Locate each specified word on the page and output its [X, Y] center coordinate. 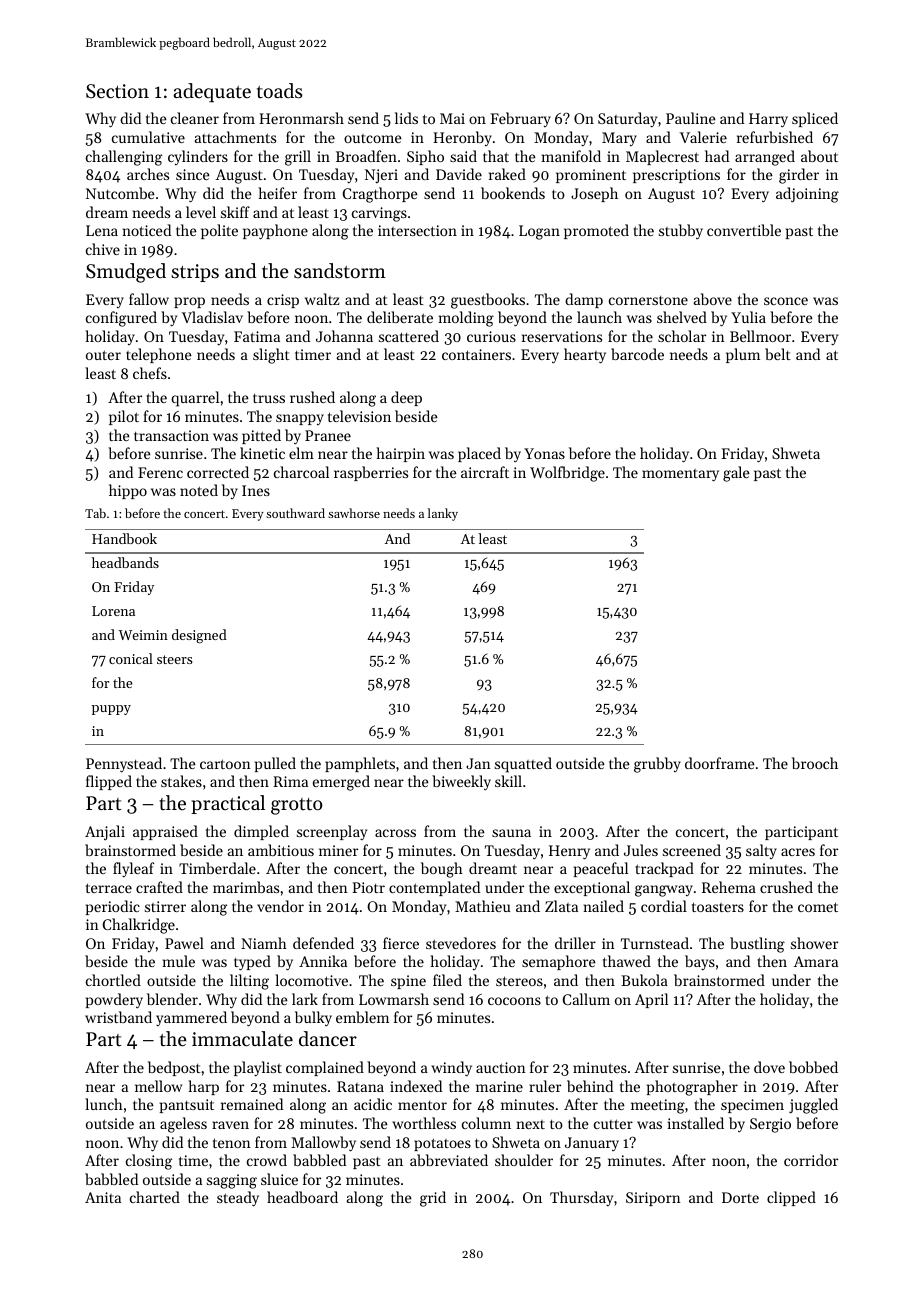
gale [736, 474]
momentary [680, 475]
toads [279, 91]
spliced [815, 119]
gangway [664, 891]
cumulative [148, 137]
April [651, 1000]
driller [575, 943]
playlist [258, 1068]
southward [295, 513]
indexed [416, 1086]
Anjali [105, 832]
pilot [124, 417]
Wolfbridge [567, 474]
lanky [443, 514]
